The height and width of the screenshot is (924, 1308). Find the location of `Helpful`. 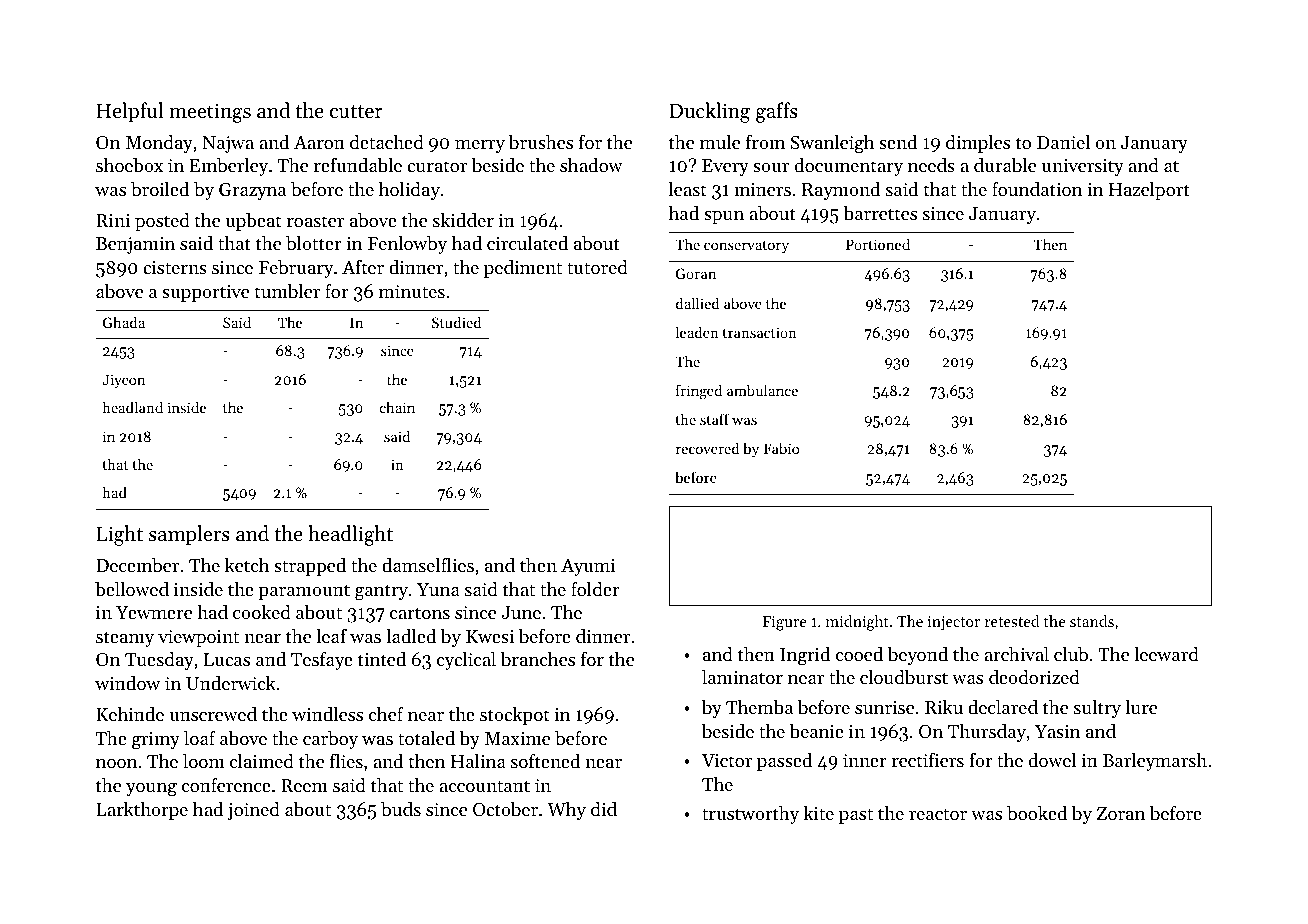

Helpful is located at coordinates (130, 112).
